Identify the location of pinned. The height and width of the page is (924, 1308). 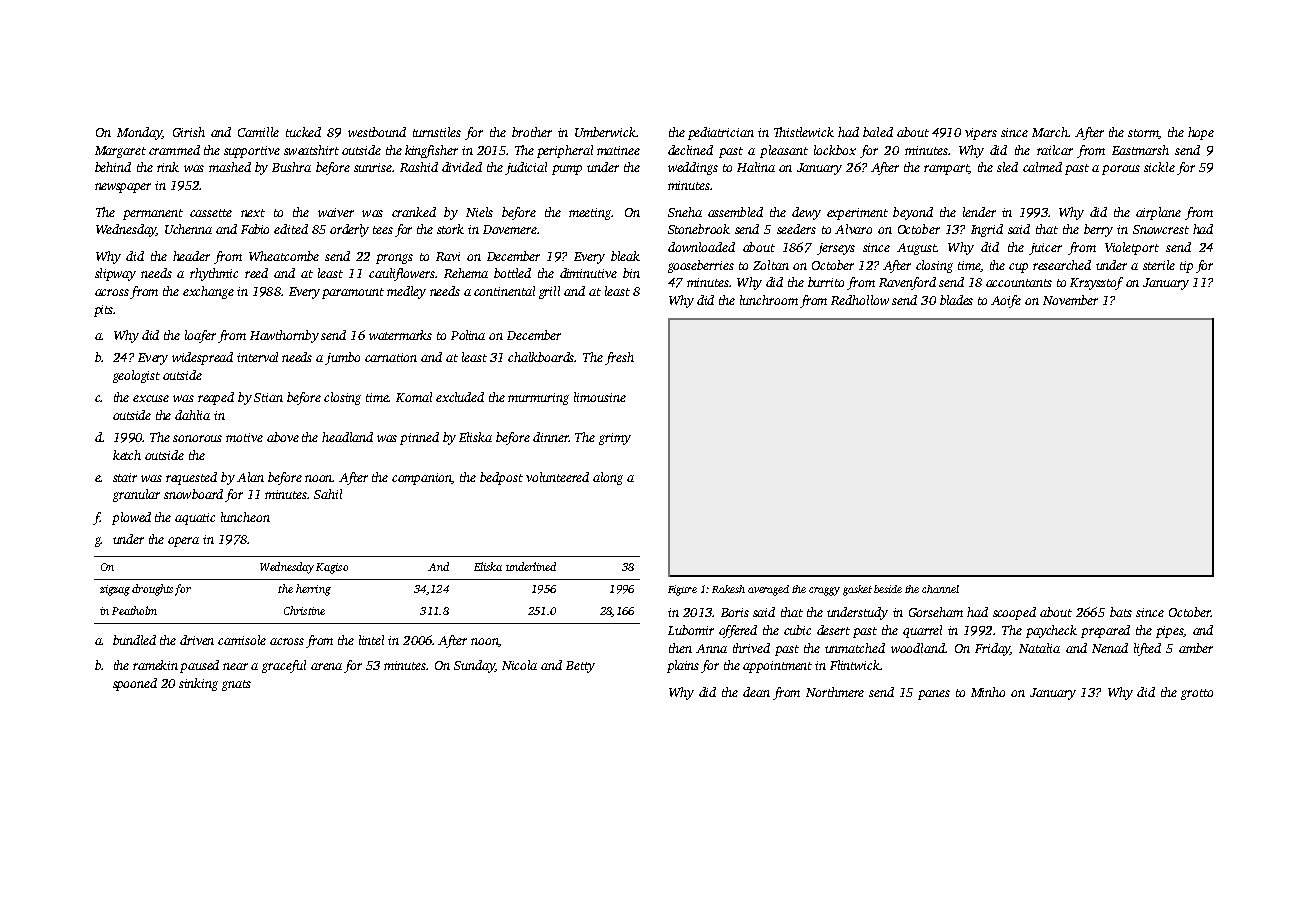
(419, 438).
